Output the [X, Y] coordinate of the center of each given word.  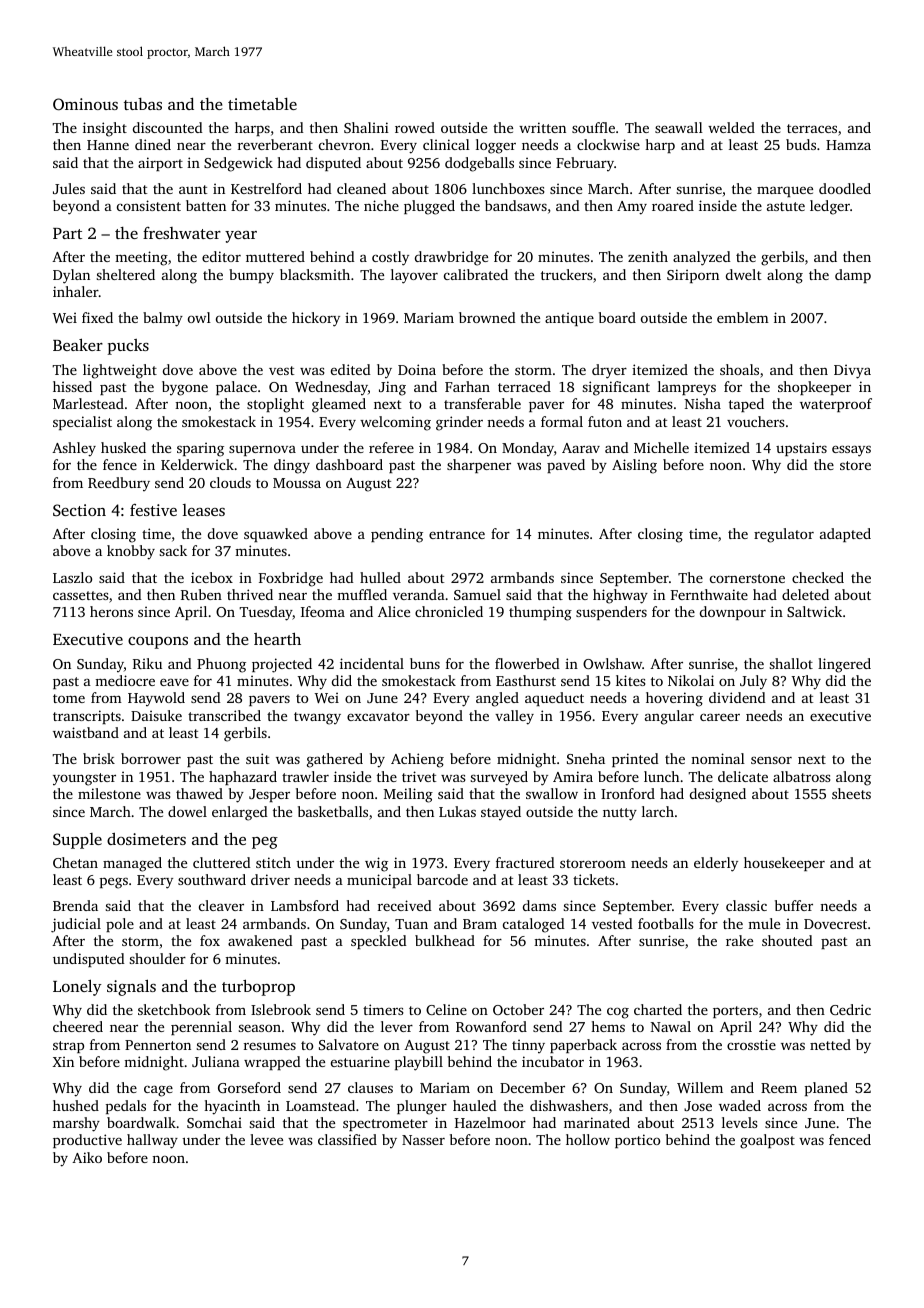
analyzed [702, 258]
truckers [567, 274]
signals [131, 987]
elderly [716, 864]
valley [514, 717]
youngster [84, 779]
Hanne [108, 145]
